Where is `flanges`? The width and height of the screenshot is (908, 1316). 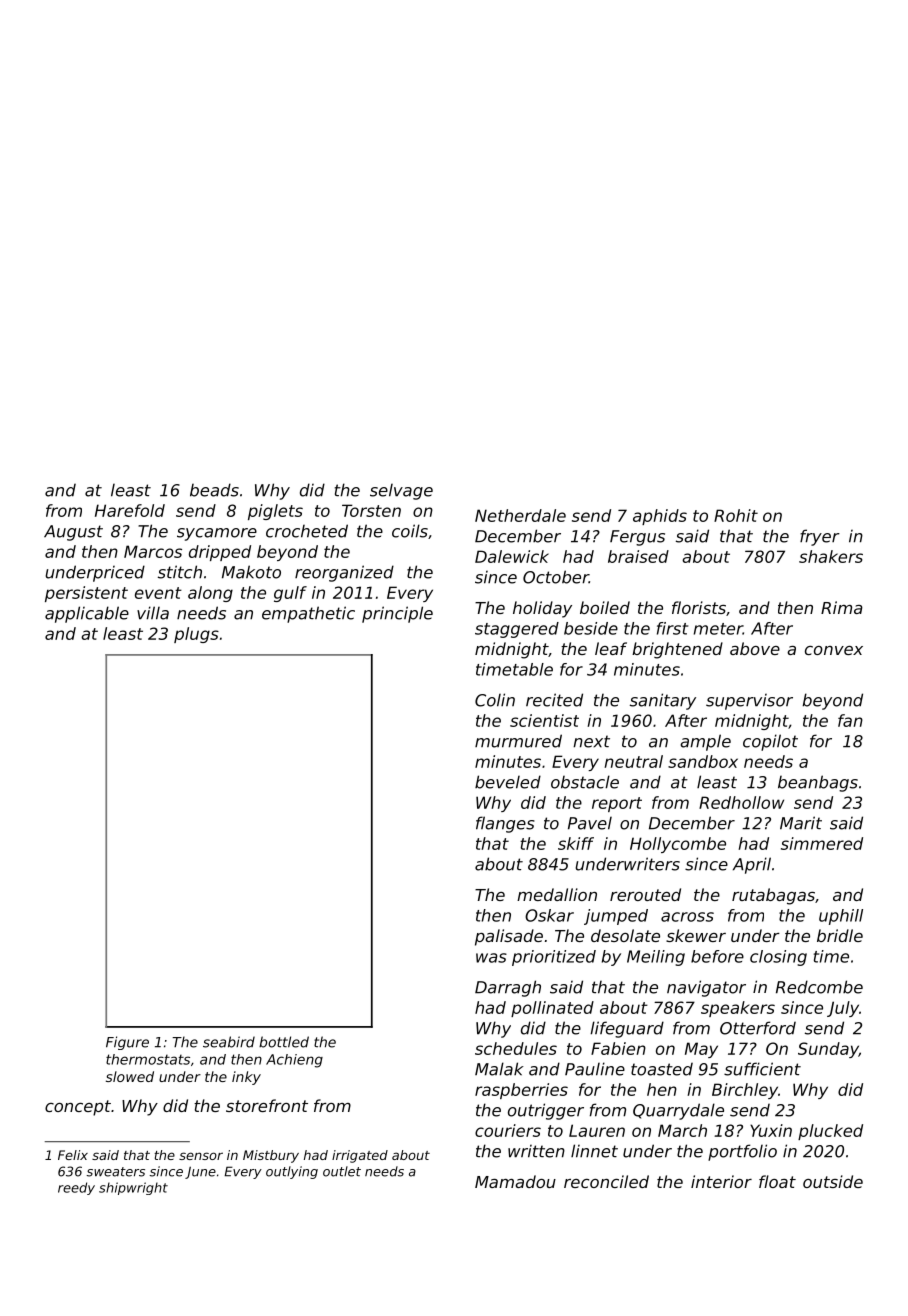
flanges is located at coordinates (505, 824).
